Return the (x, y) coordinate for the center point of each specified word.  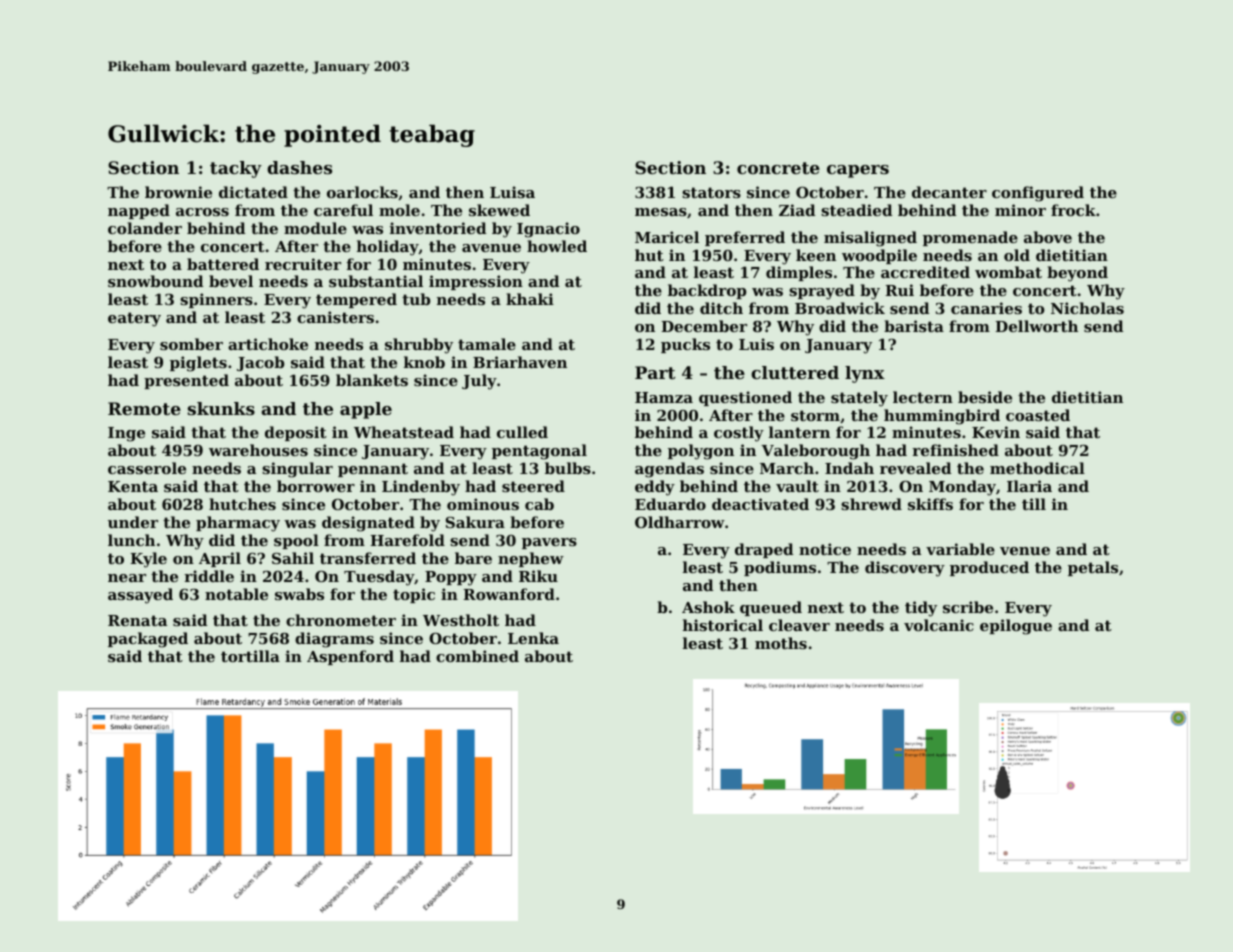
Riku (538, 576)
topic (414, 595)
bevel (231, 281)
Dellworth (1036, 326)
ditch (721, 308)
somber (191, 344)
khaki (530, 299)
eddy (655, 488)
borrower (316, 486)
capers (858, 171)
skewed (499, 210)
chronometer (341, 620)
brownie (178, 192)
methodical (1037, 468)
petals (1093, 568)
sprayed (822, 292)
